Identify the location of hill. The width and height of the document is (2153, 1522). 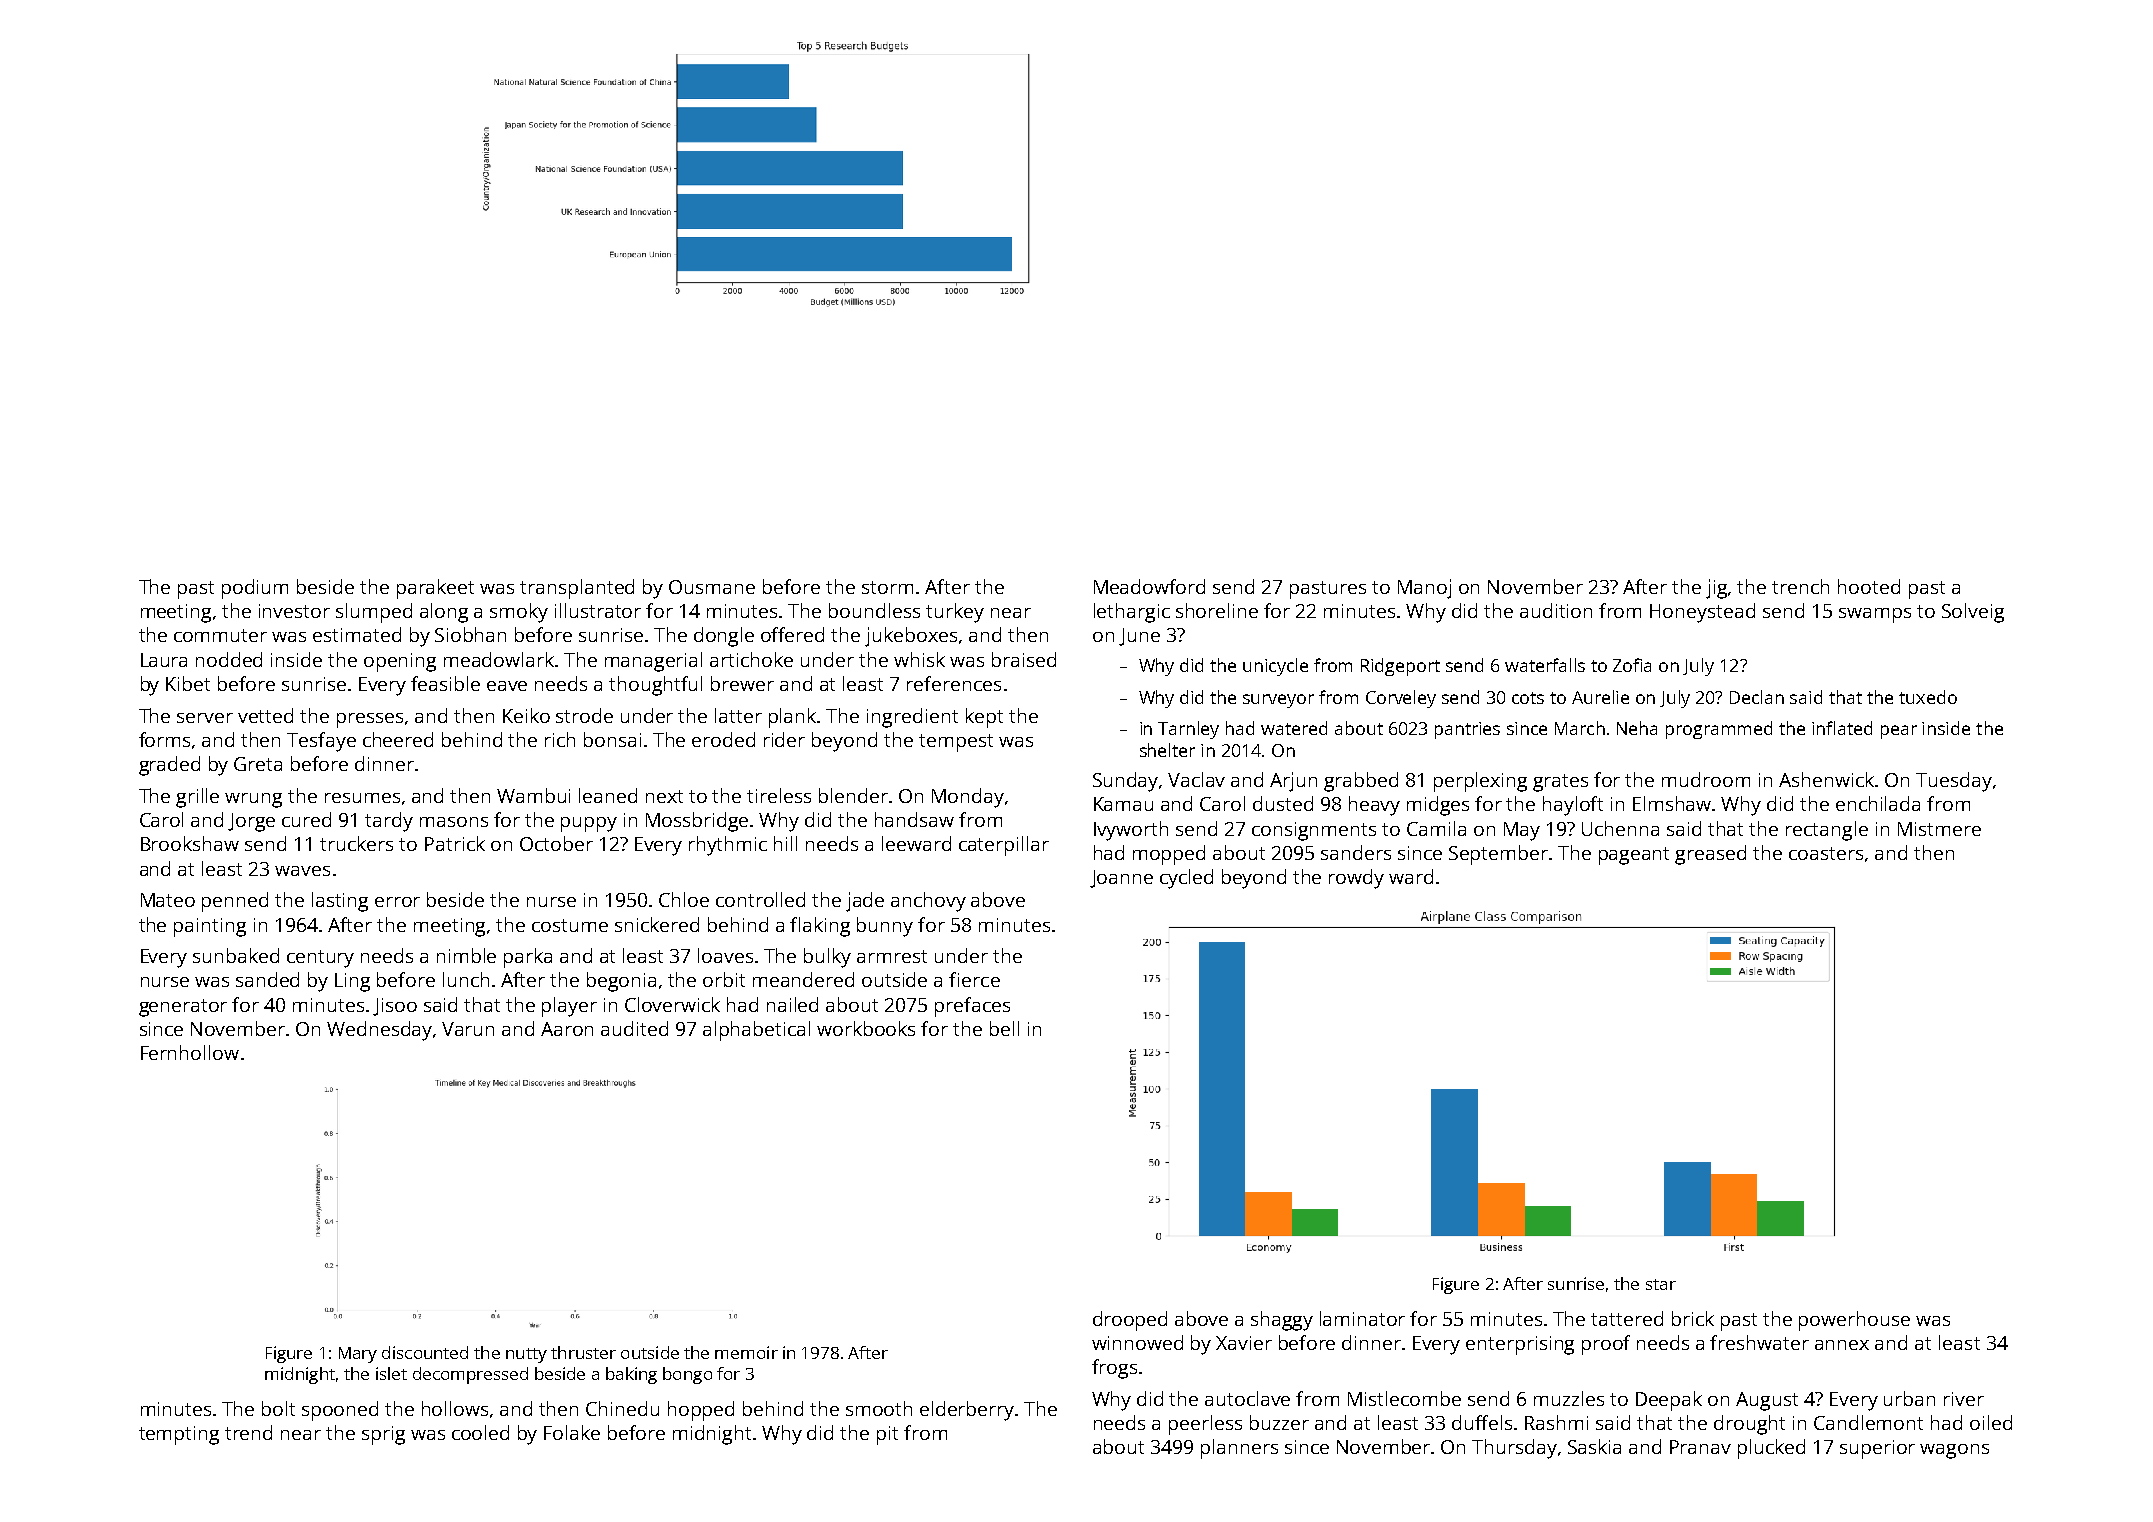
(785, 843).
